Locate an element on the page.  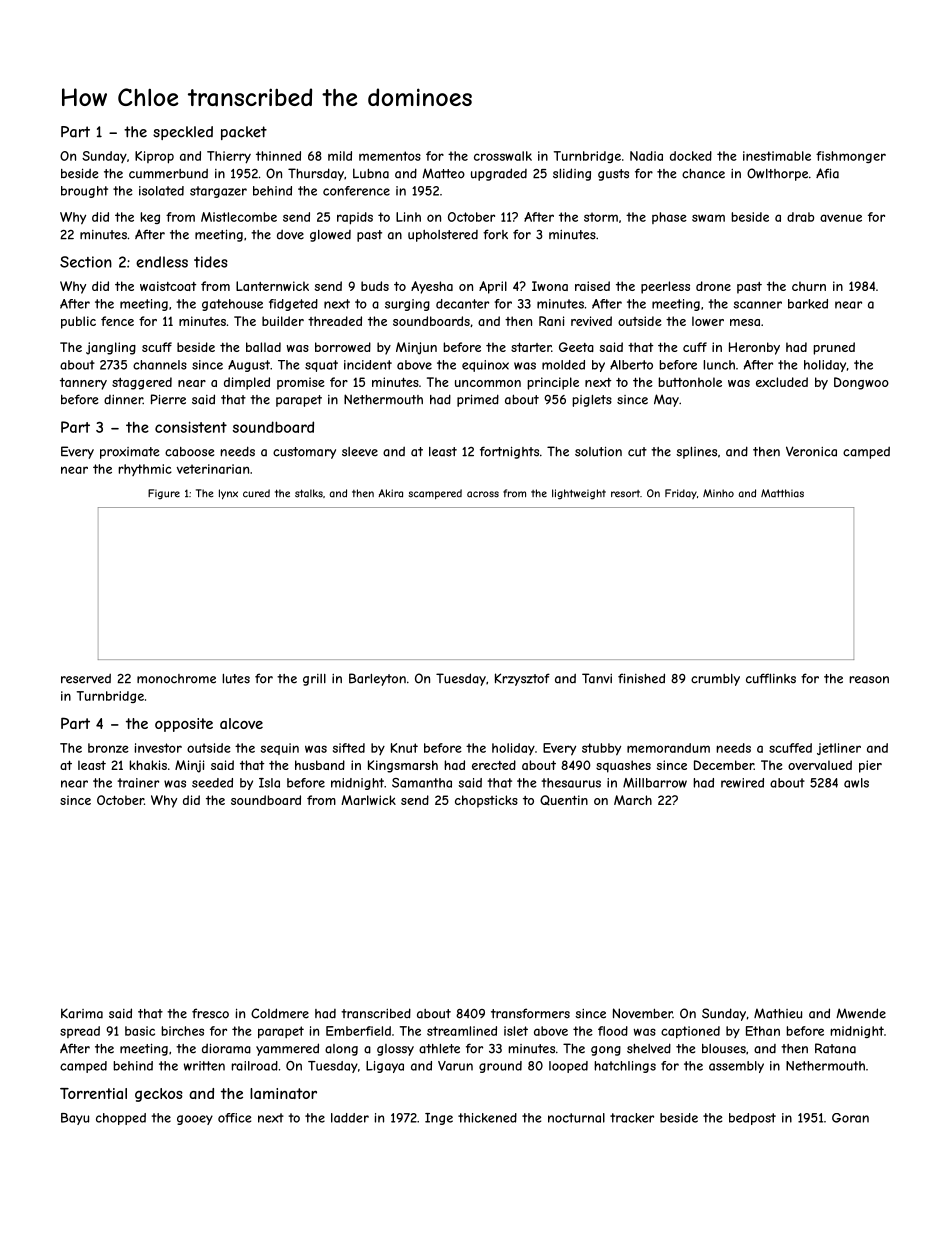
Goran is located at coordinates (850, 1118).
